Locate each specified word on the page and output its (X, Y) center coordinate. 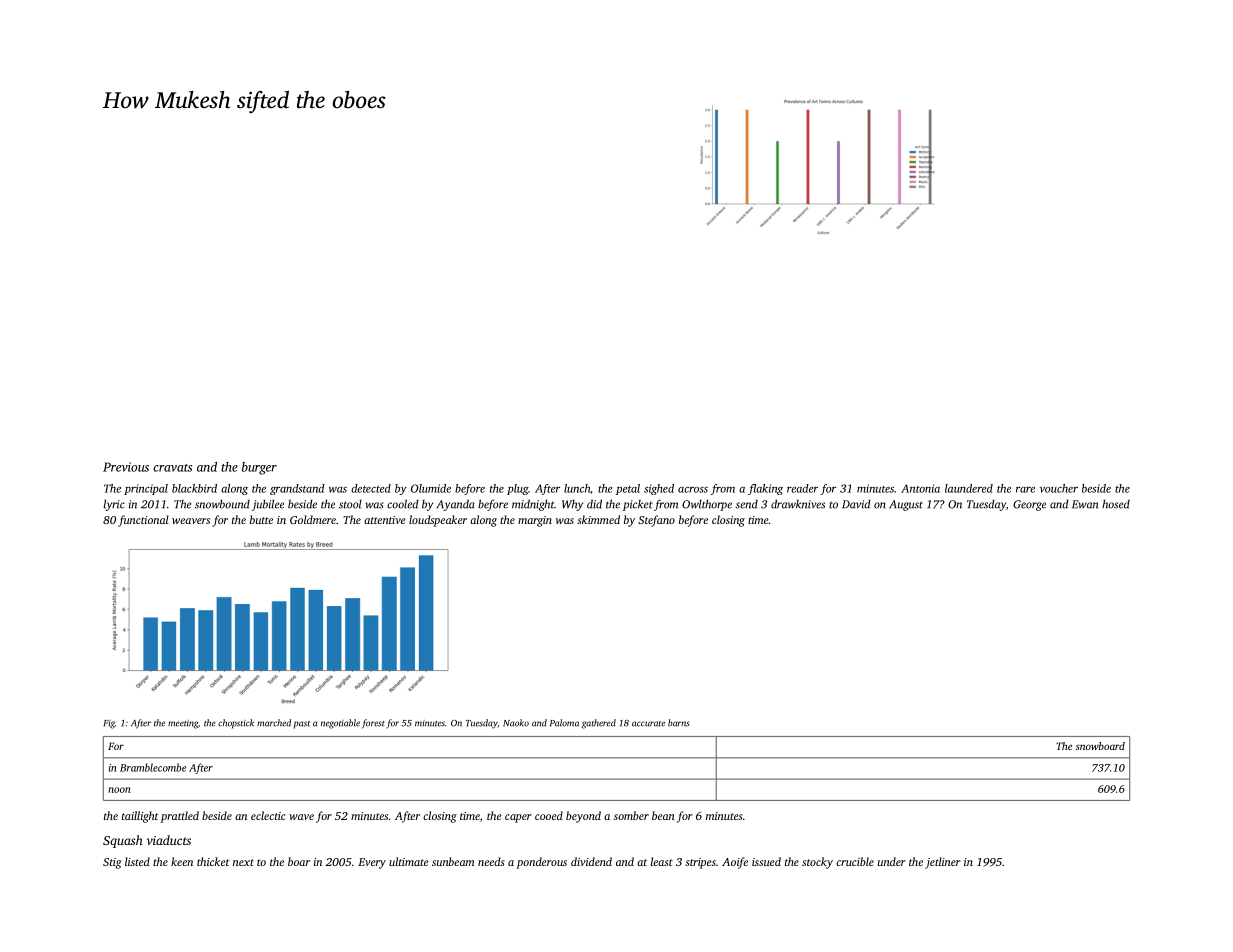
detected (371, 488)
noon (119, 790)
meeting (183, 724)
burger (259, 468)
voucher (1059, 488)
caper (518, 818)
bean (663, 815)
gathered (599, 724)
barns (679, 723)
